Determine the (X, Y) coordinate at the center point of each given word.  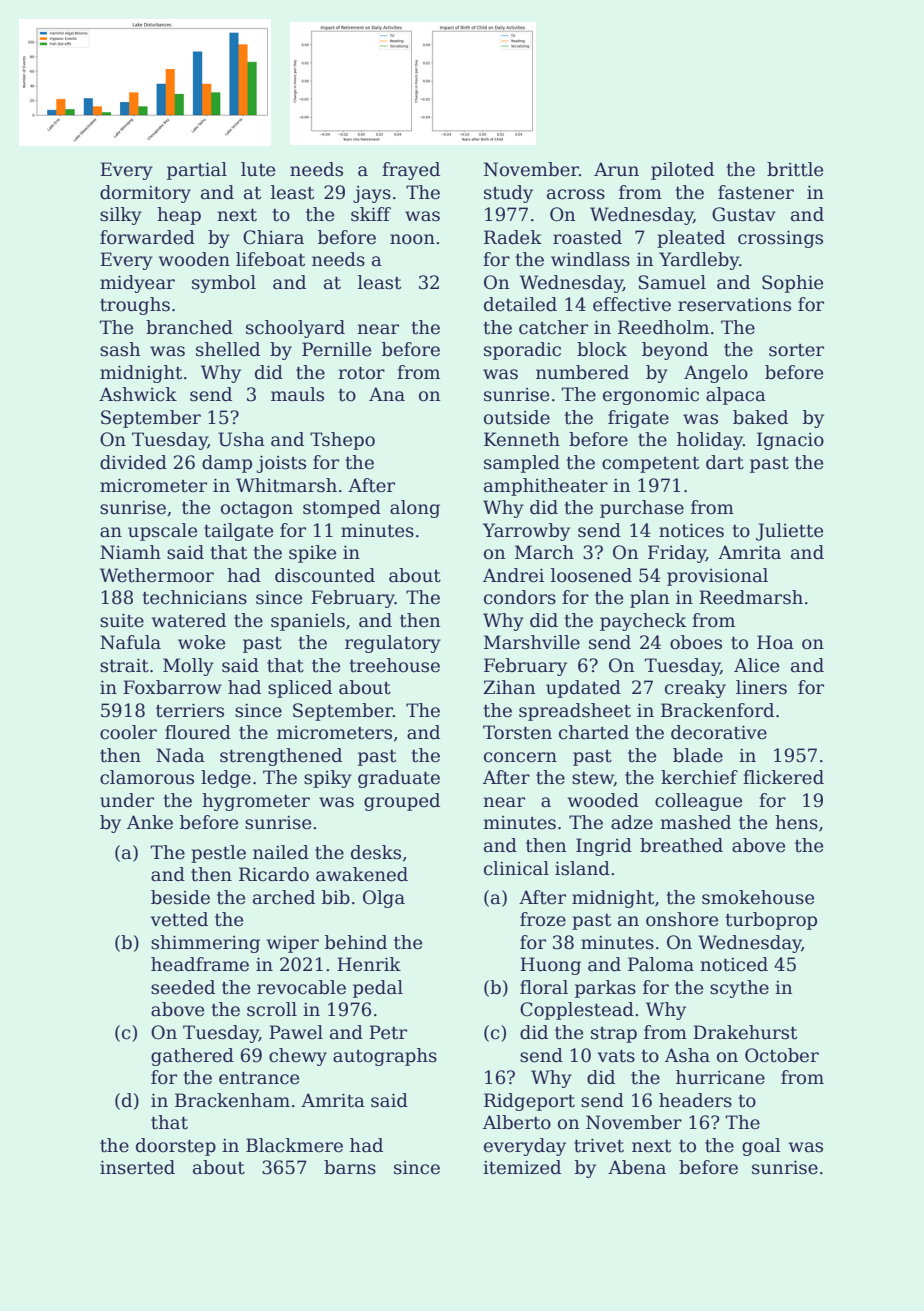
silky (121, 216)
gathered (192, 1057)
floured (198, 732)
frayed (411, 171)
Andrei (513, 575)
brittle (795, 169)
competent (650, 465)
